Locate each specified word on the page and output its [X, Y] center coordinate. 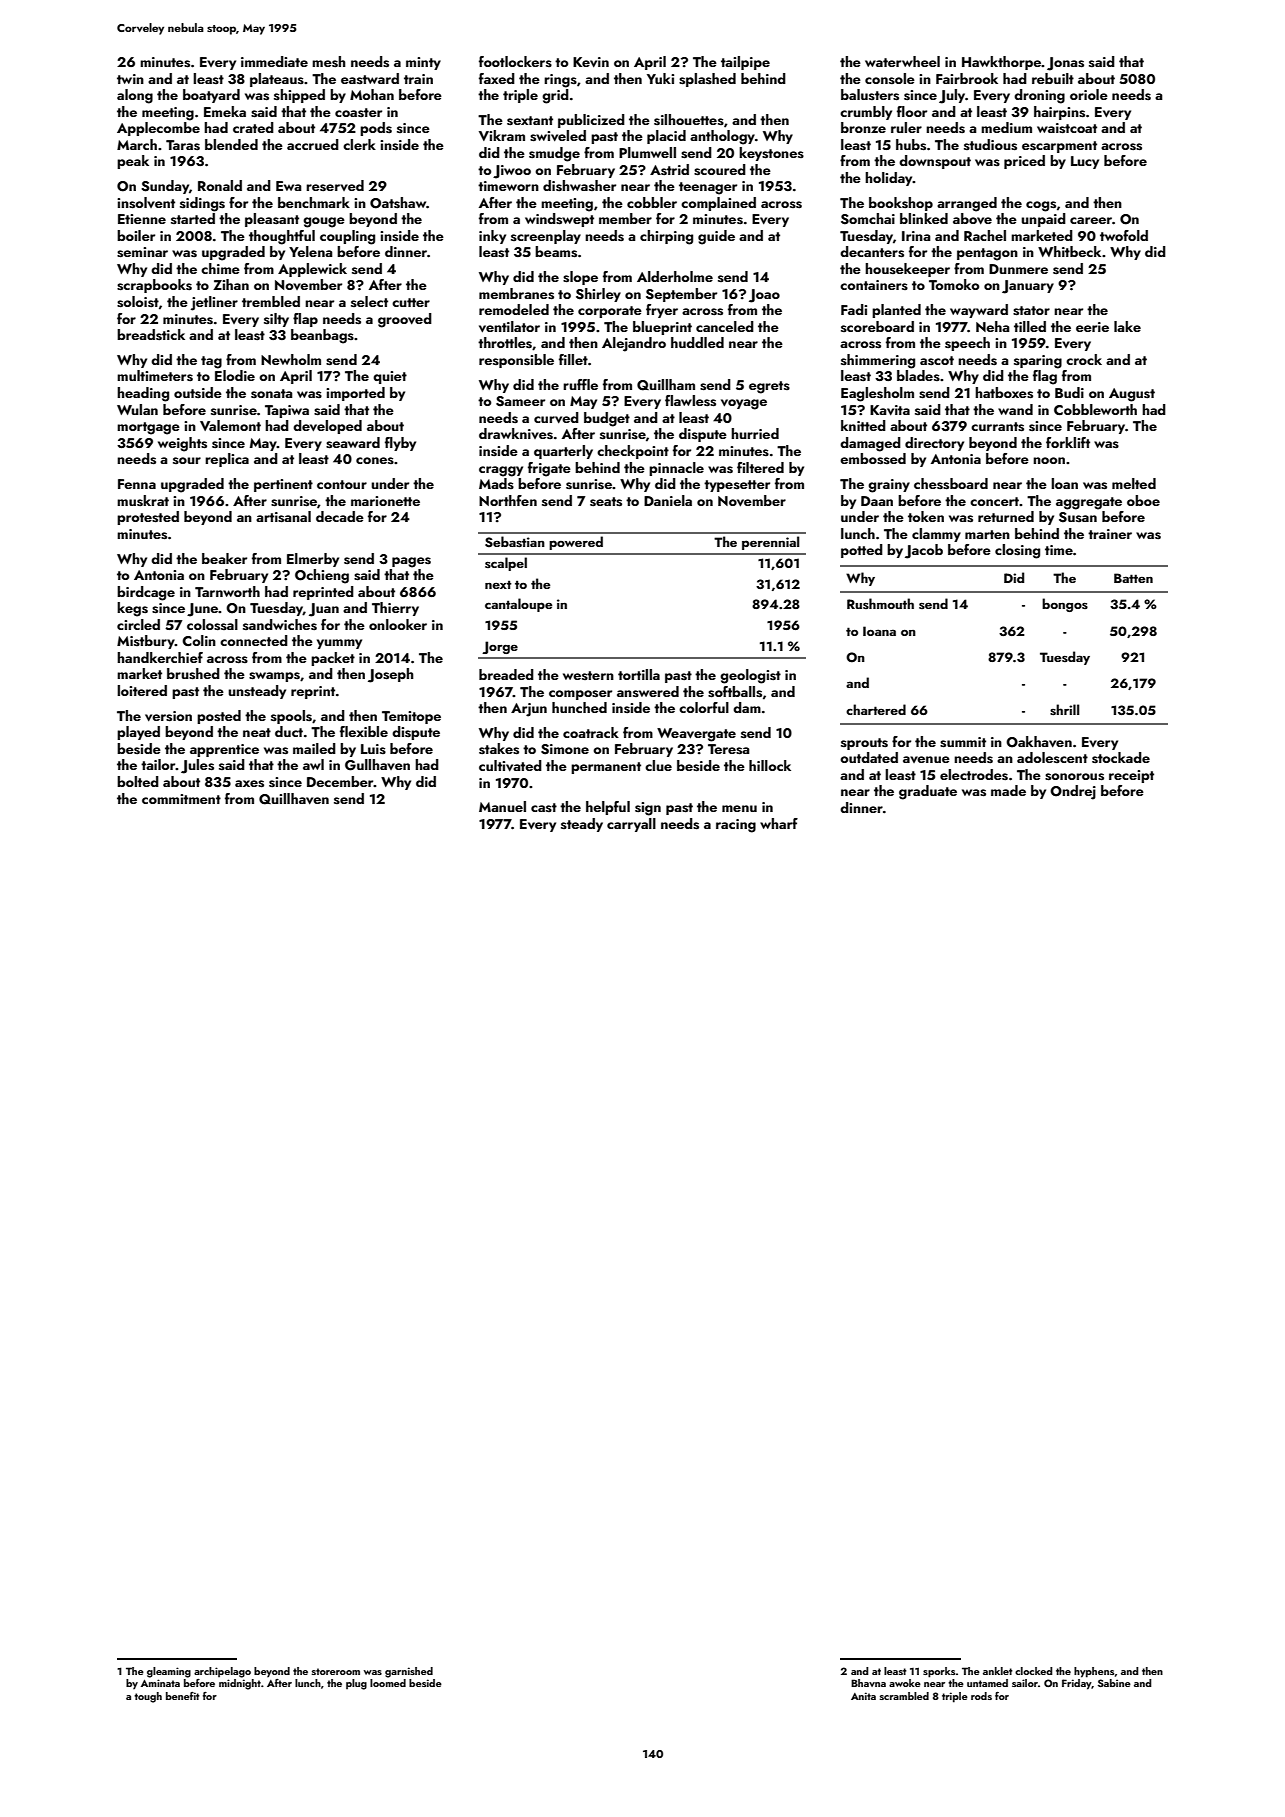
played [138, 733]
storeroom [336, 1671]
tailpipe [745, 63]
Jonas [1065, 64]
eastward [370, 78]
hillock [770, 765]
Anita [863, 1696]
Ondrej [1073, 792]
